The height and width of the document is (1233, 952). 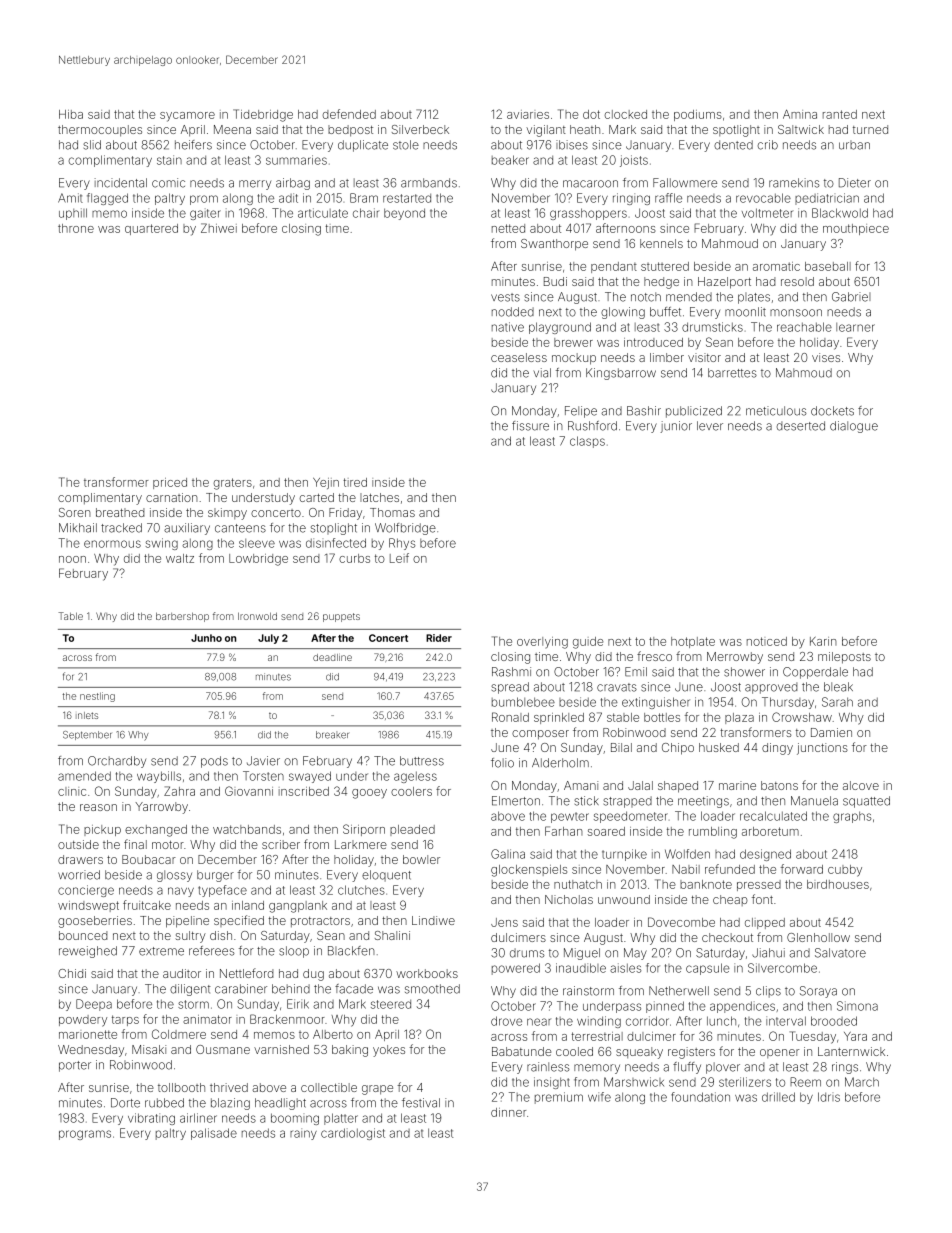 What do you see at coordinates (85, 1135) in the document?
I see `programs` at bounding box center [85, 1135].
